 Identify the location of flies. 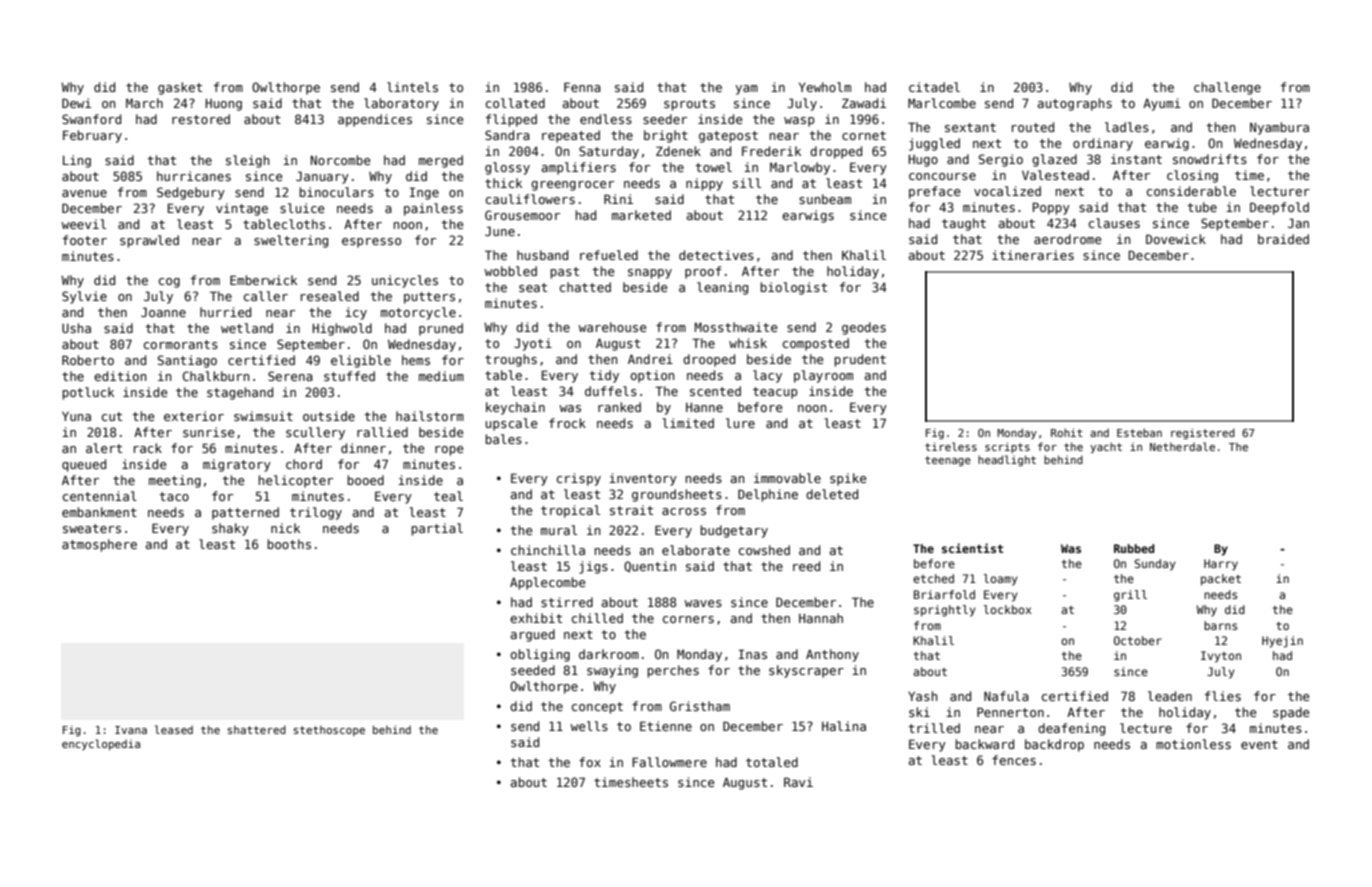
(1223, 696).
